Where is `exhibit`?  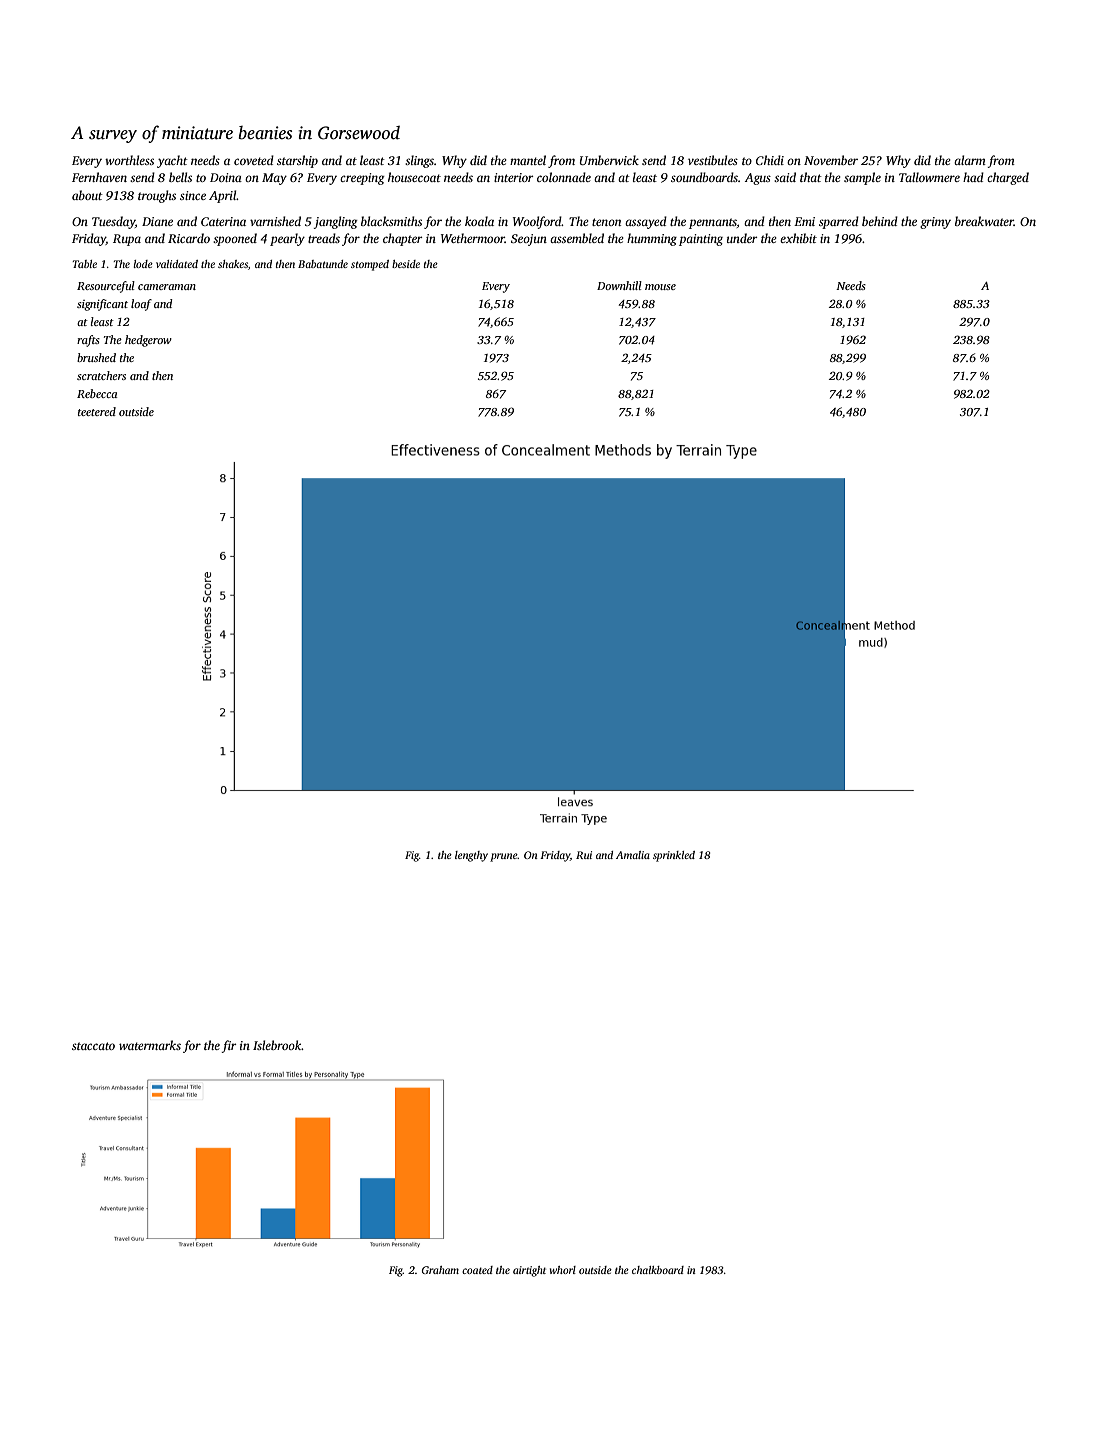
exhibit is located at coordinates (798, 238).
